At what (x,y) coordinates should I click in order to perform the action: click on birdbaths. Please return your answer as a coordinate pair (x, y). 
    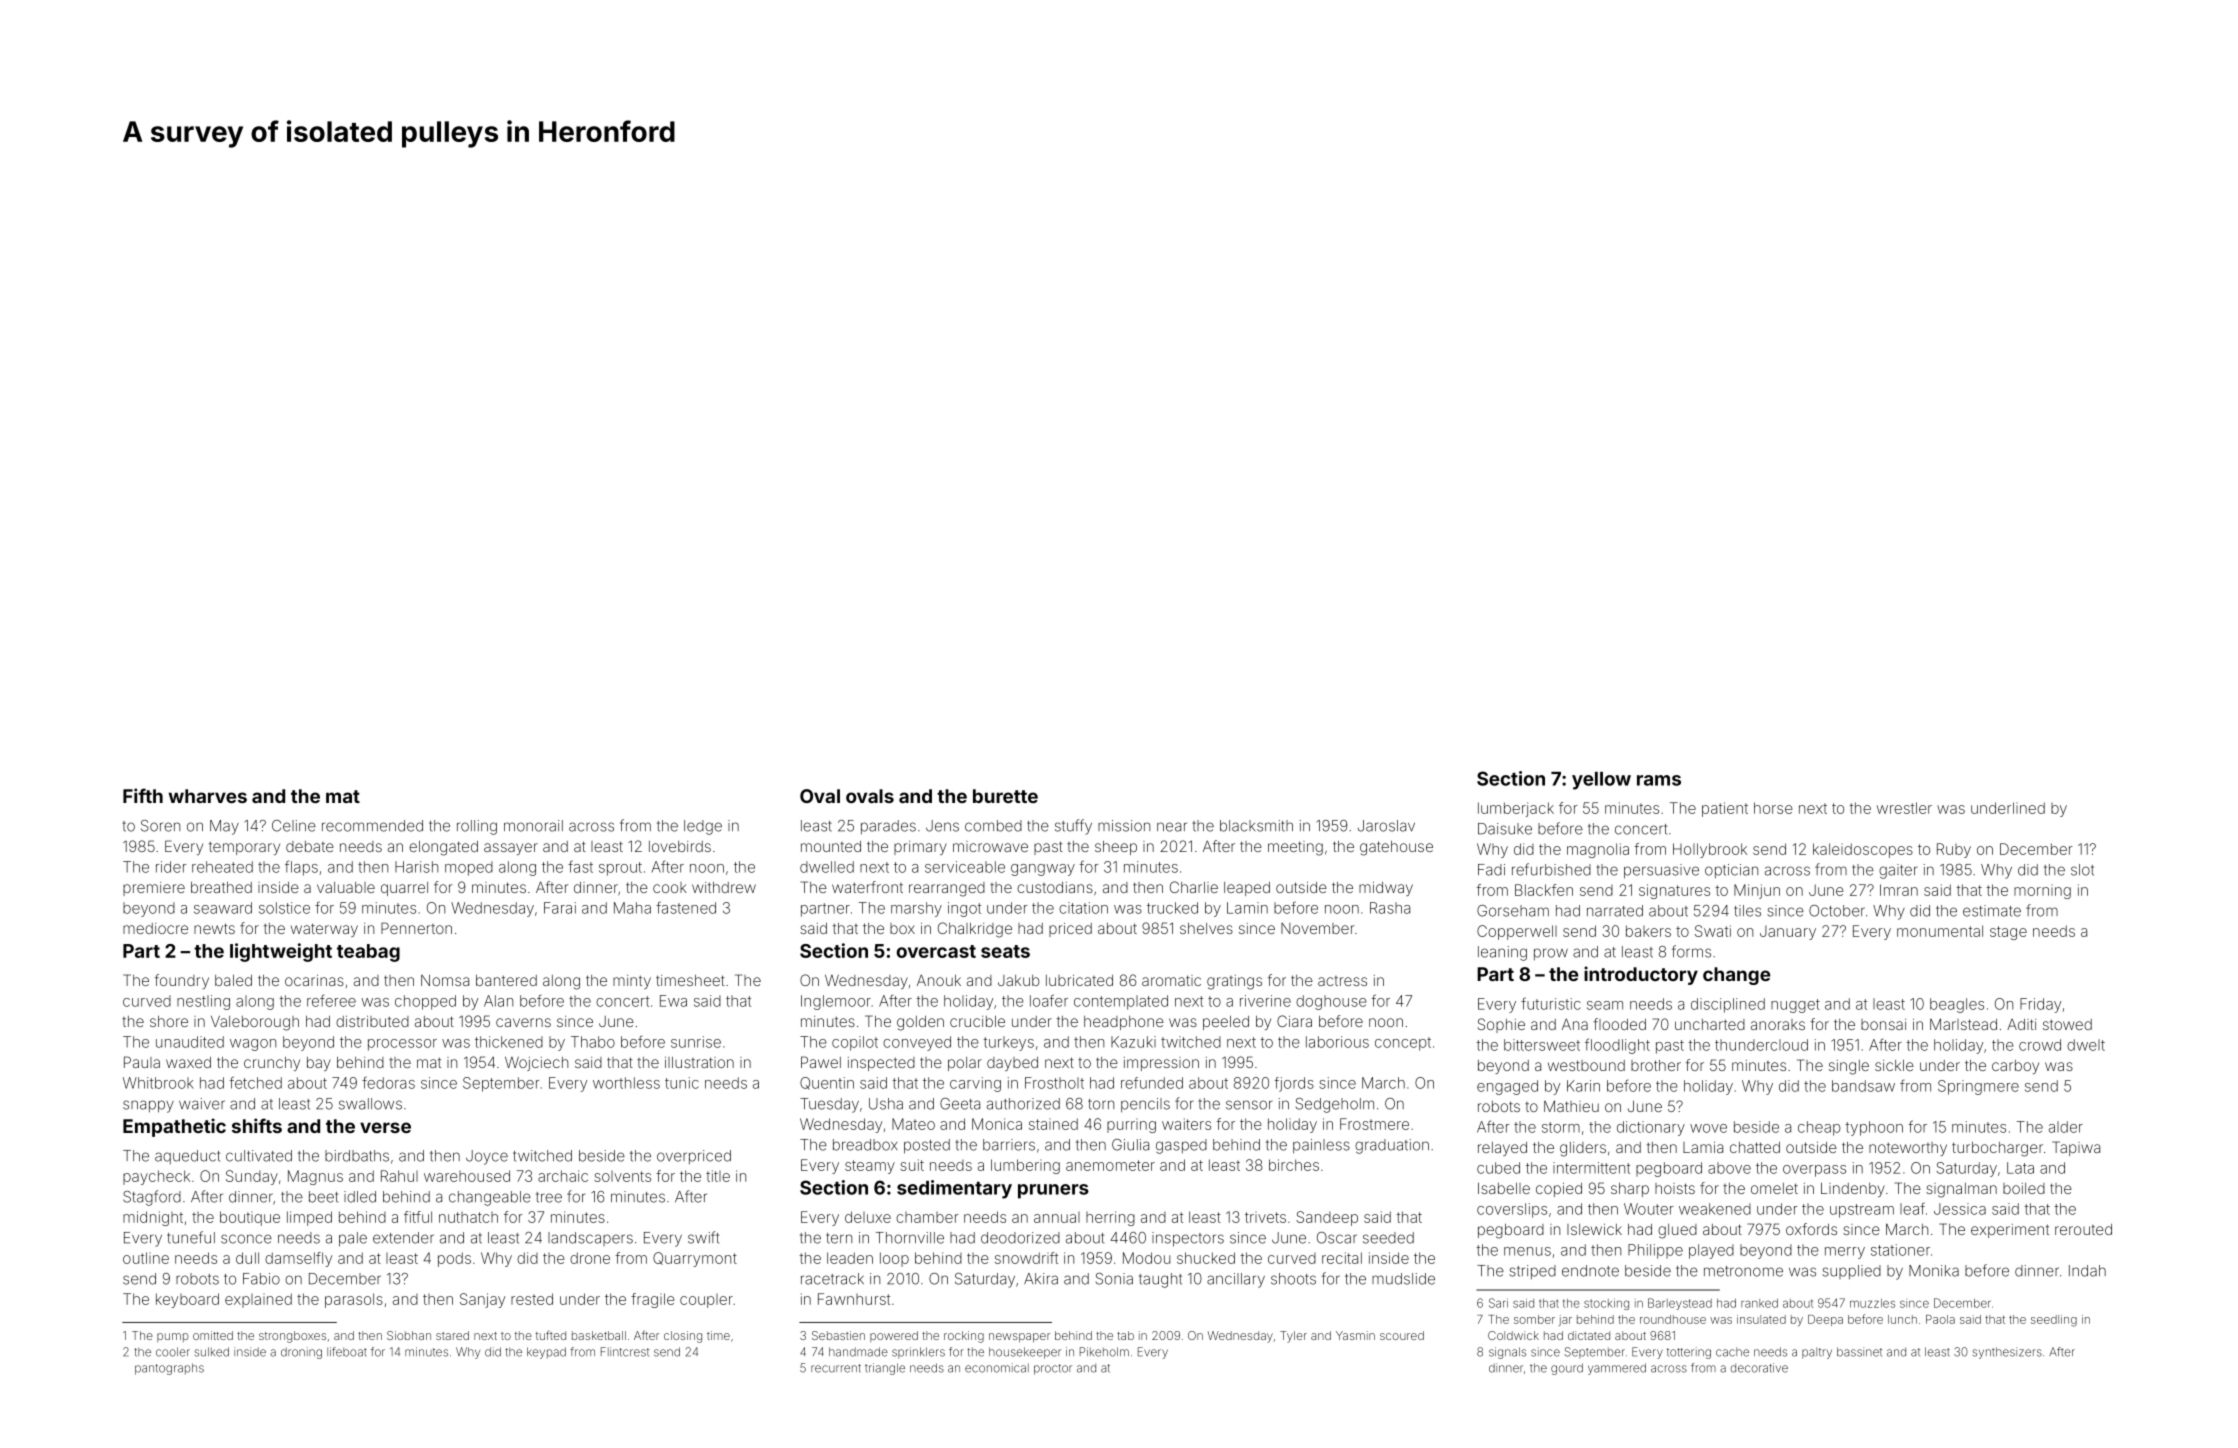
    Looking at the image, I should click on (357, 1156).
